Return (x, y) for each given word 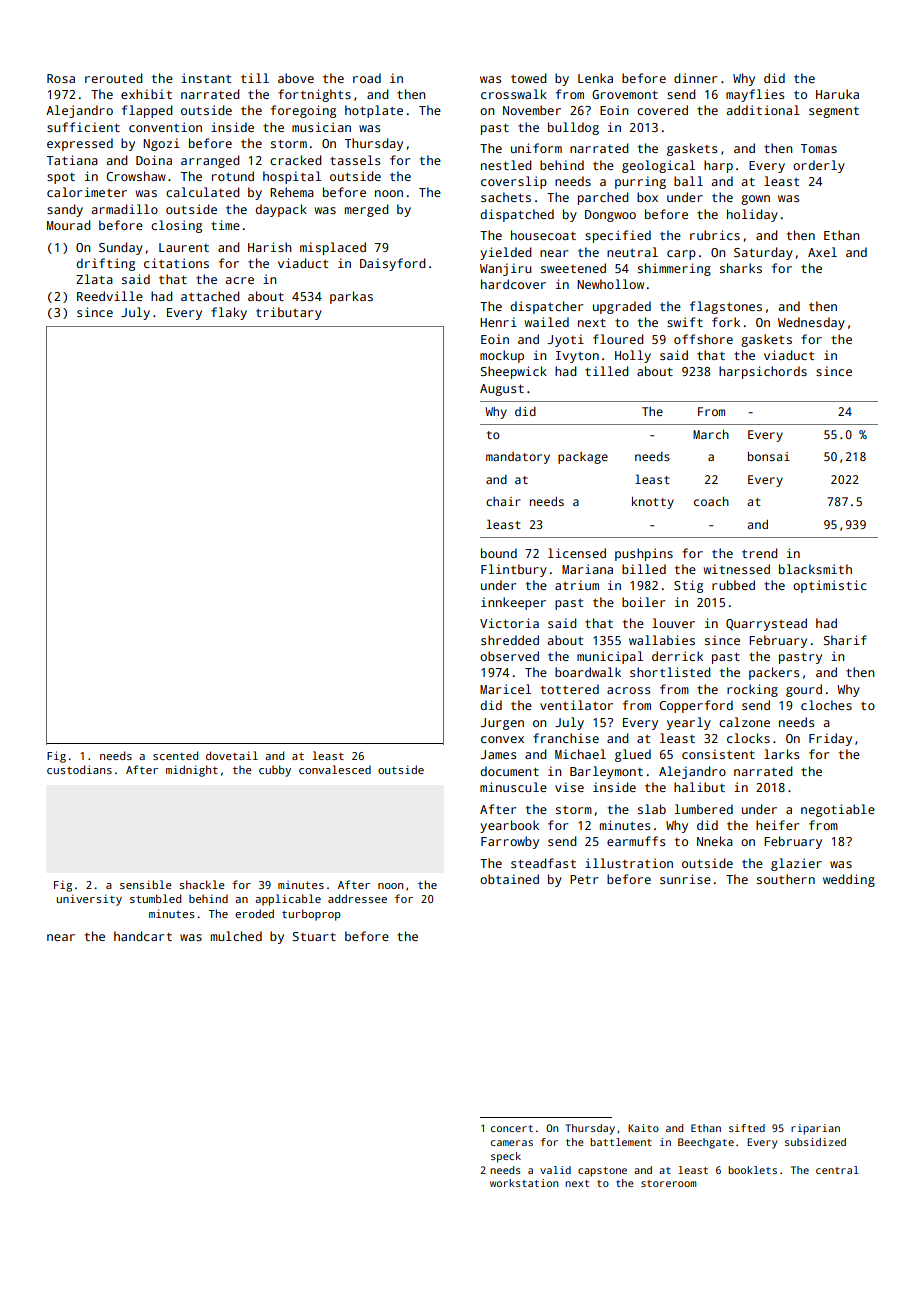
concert (512, 1128)
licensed (577, 553)
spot (61, 178)
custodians (79, 769)
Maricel (505, 689)
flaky (229, 313)
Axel (822, 252)
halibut (699, 787)
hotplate (374, 111)
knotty (653, 503)
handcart (143, 936)
